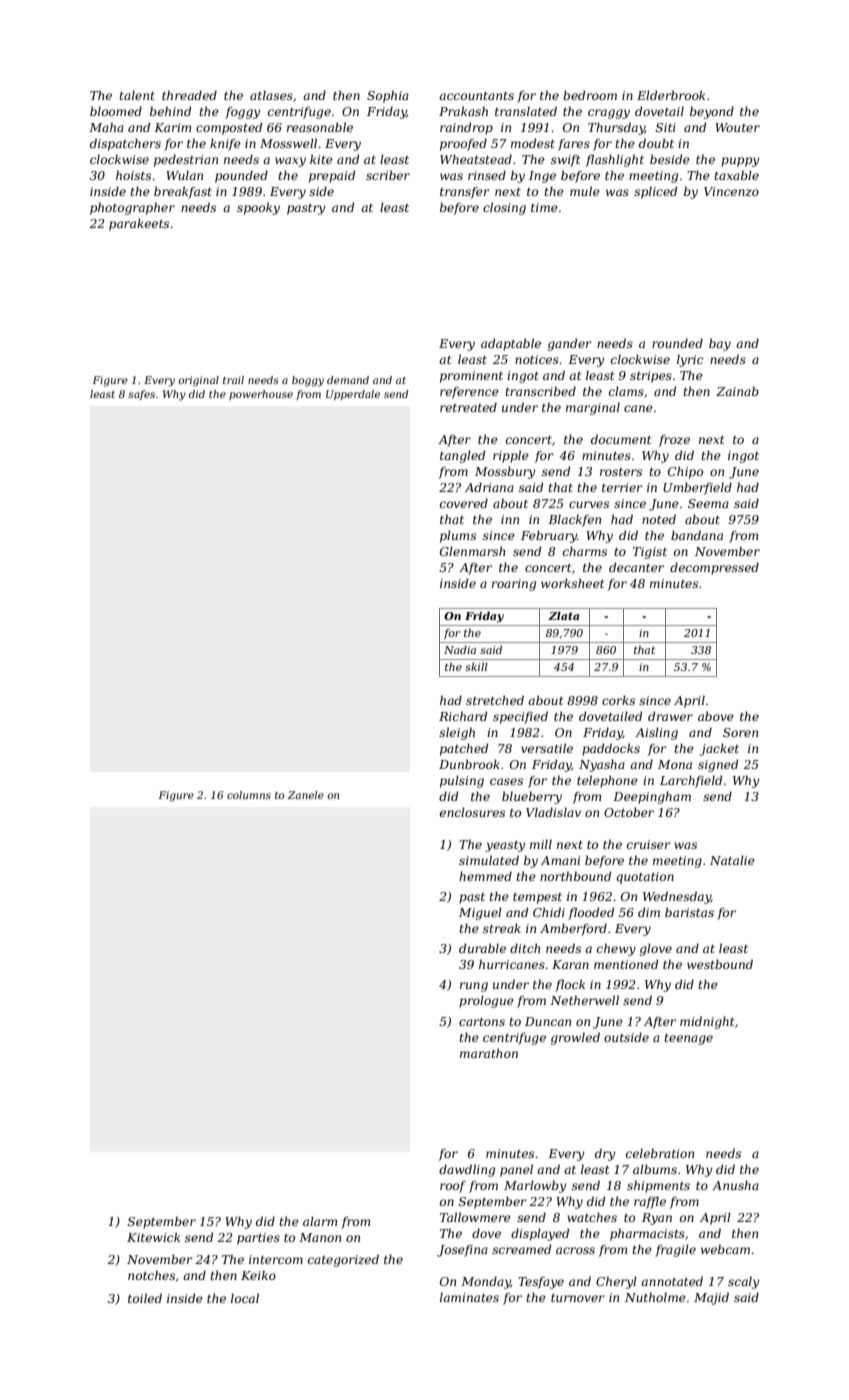 This screenshot has width=849, height=1400. Describe the element at coordinates (714, 568) in the screenshot. I see `decompressed` at that location.
